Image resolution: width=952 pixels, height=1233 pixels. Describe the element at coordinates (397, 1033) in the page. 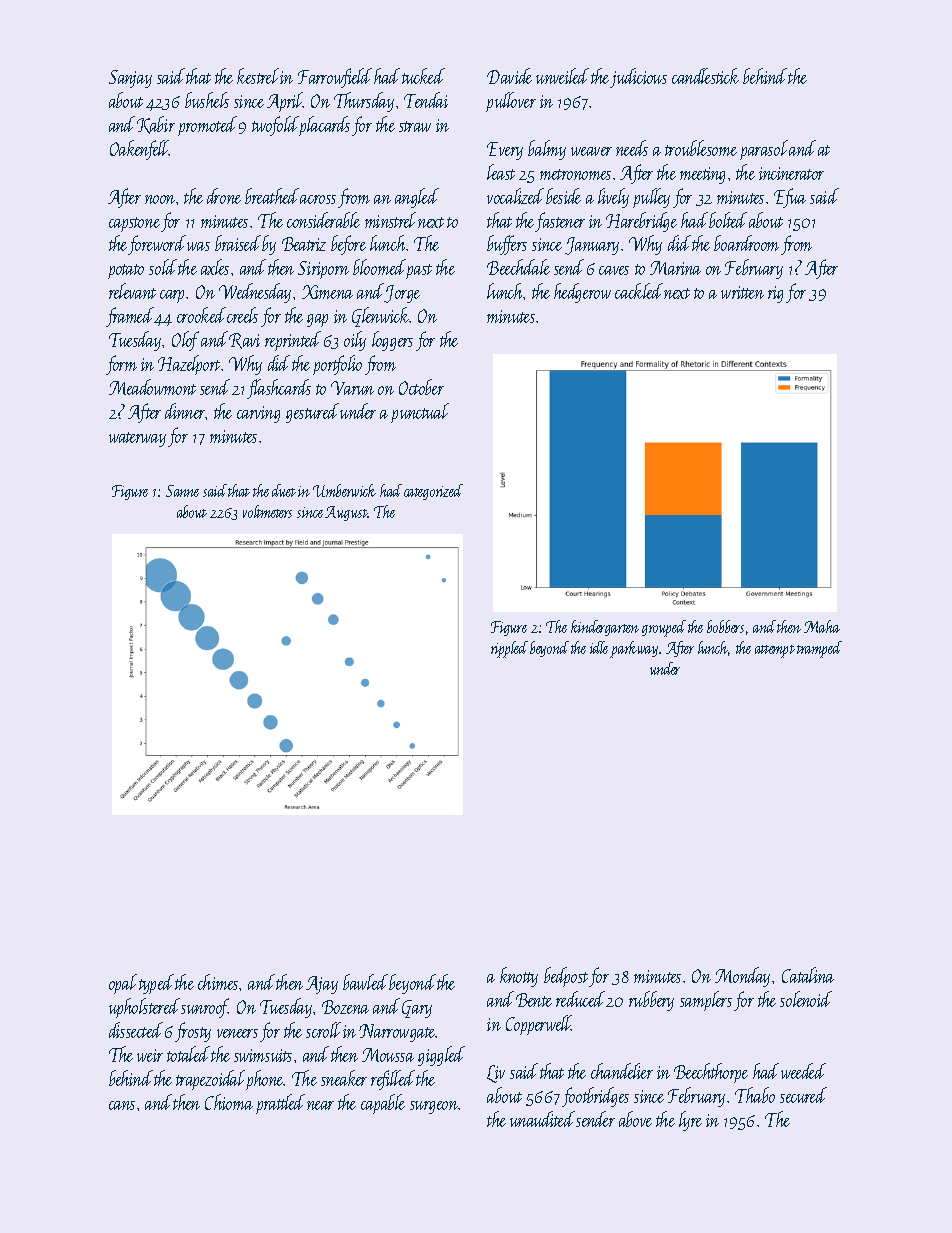

I see `Narrowgate` at that location.
